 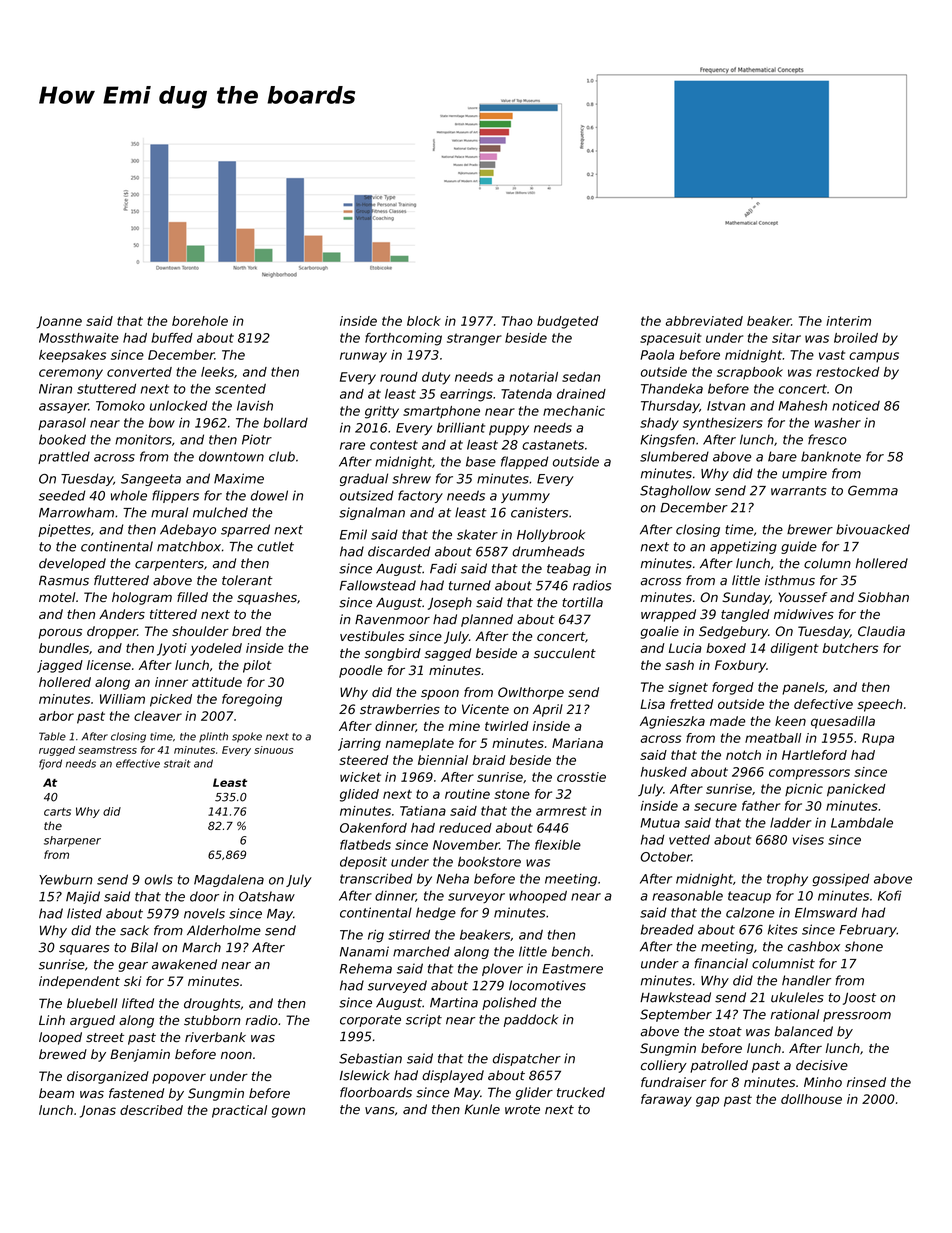 What do you see at coordinates (204, 896) in the screenshot?
I see `door` at bounding box center [204, 896].
